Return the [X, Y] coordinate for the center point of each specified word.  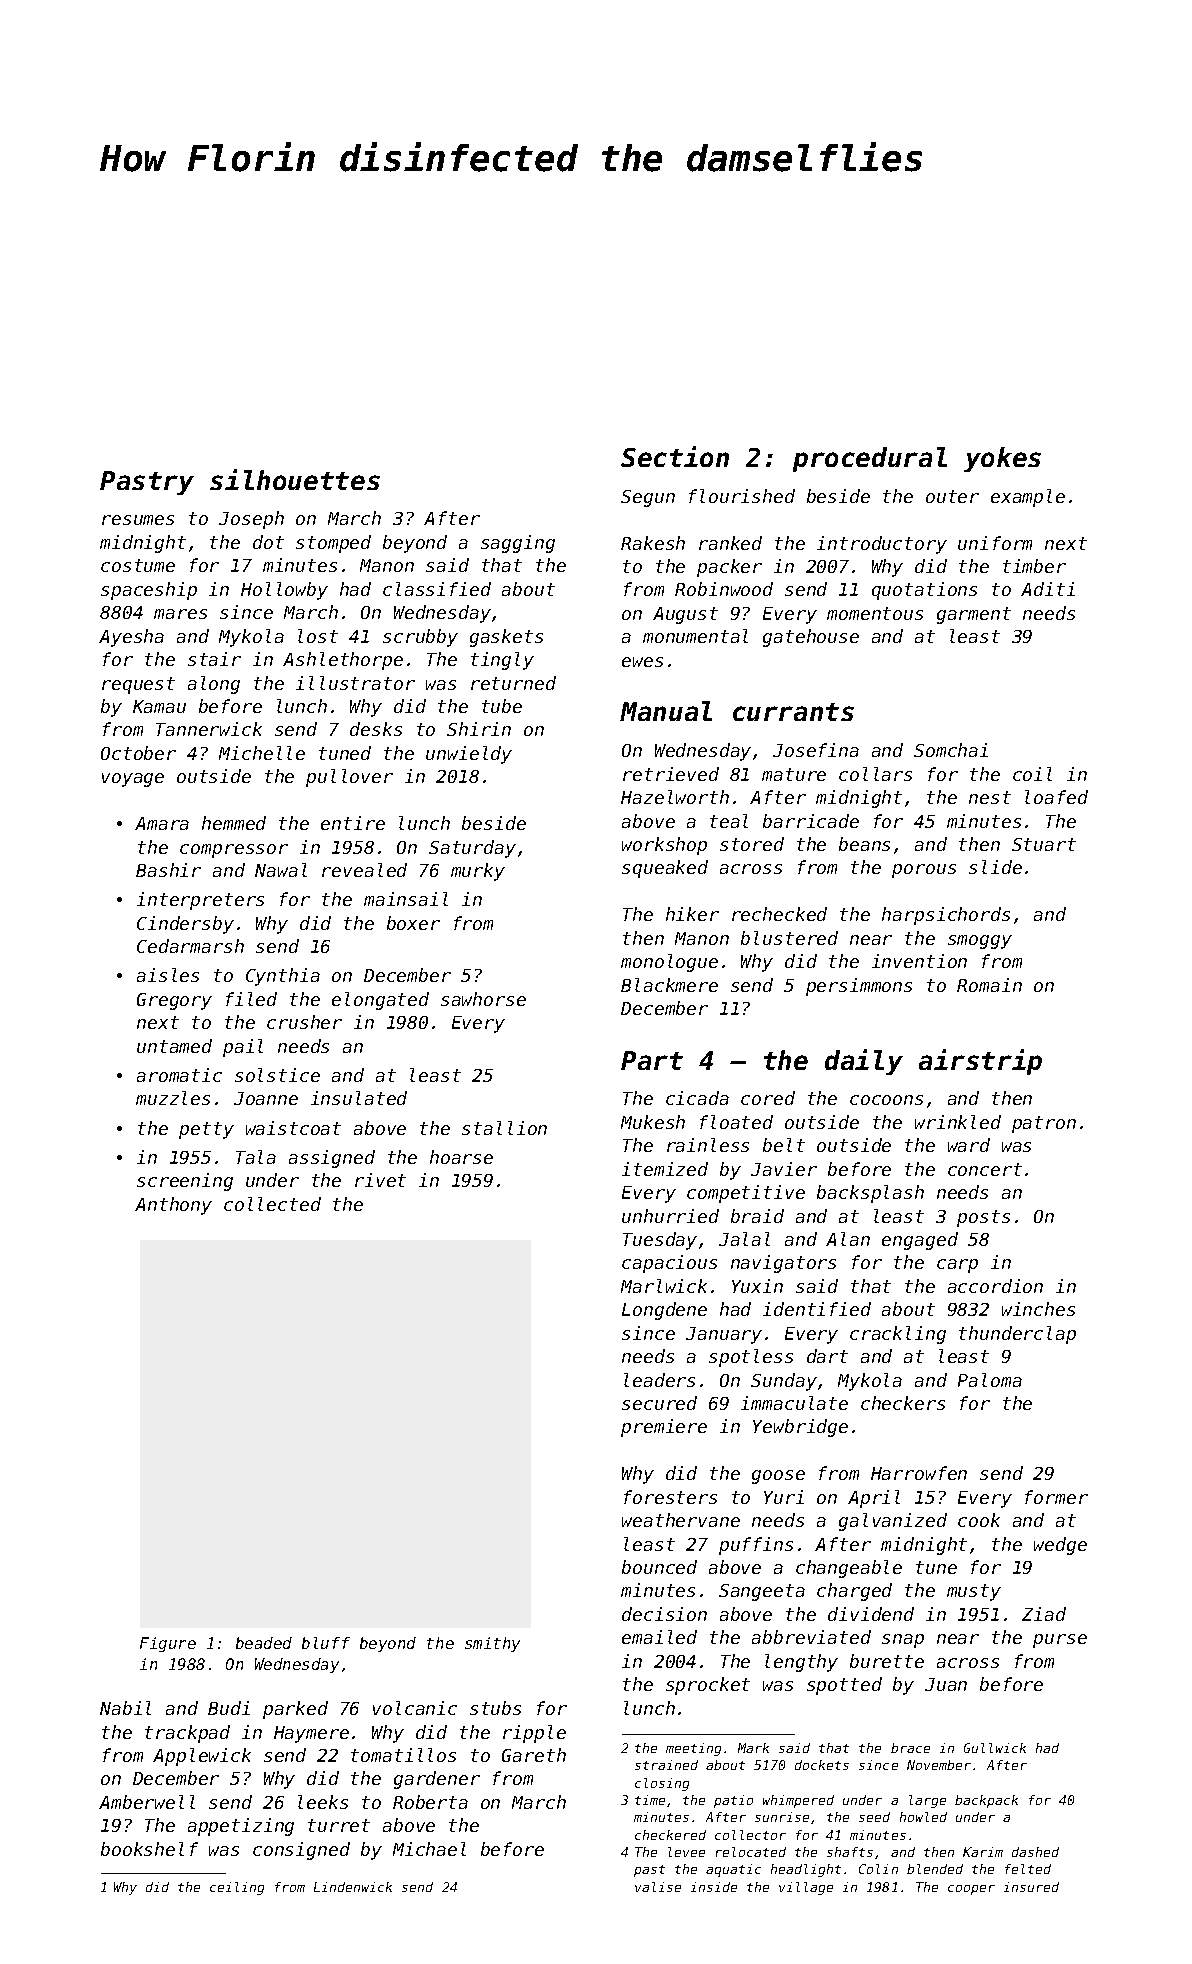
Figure [168, 1644]
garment [974, 615]
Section [675, 456]
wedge [1060, 1546]
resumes [138, 520]
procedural [870, 459]
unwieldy [469, 755]
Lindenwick [353, 1887]
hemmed [234, 823]
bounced [659, 1567]
